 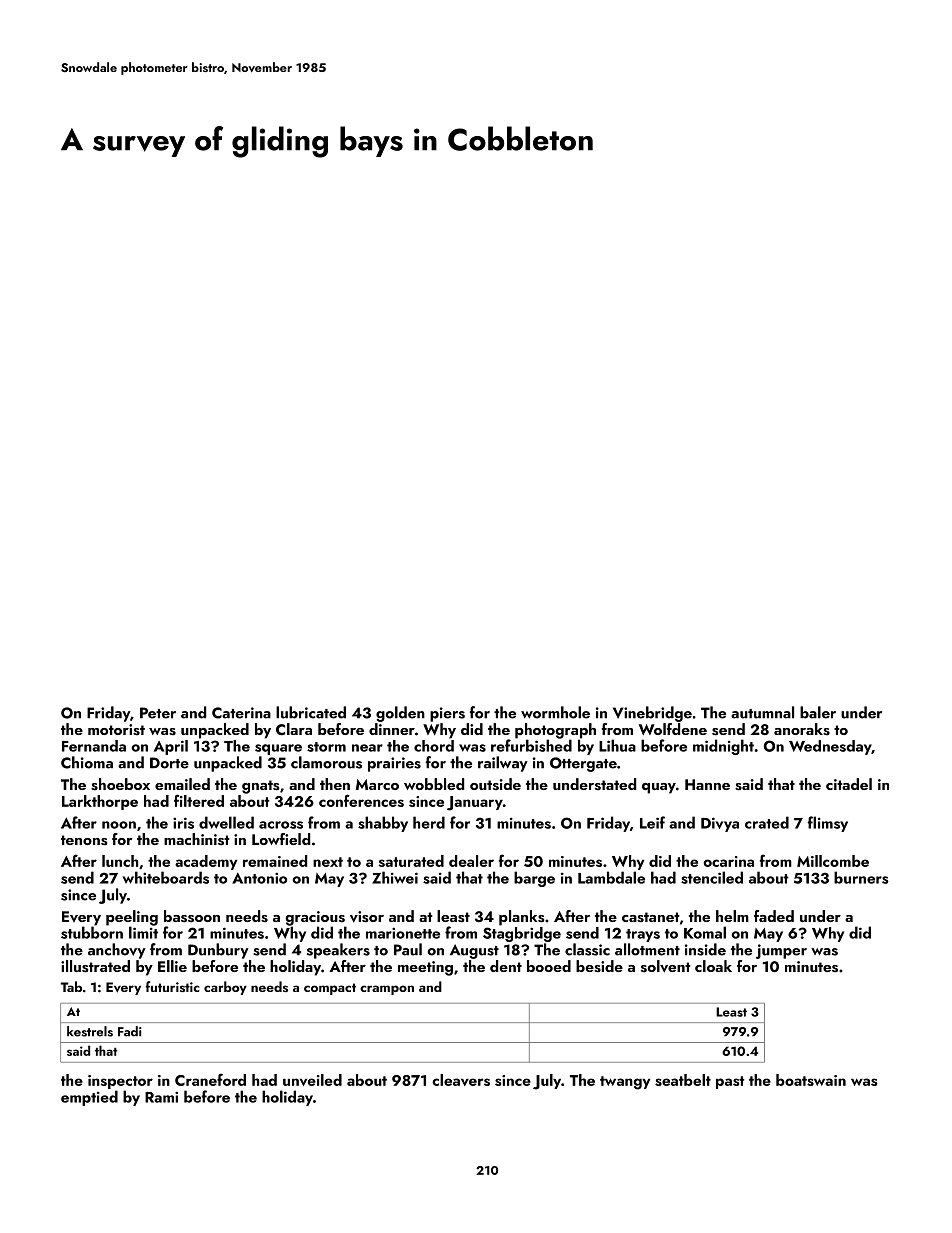 What do you see at coordinates (241, 713) in the screenshot?
I see `Caterina` at bounding box center [241, 713].
